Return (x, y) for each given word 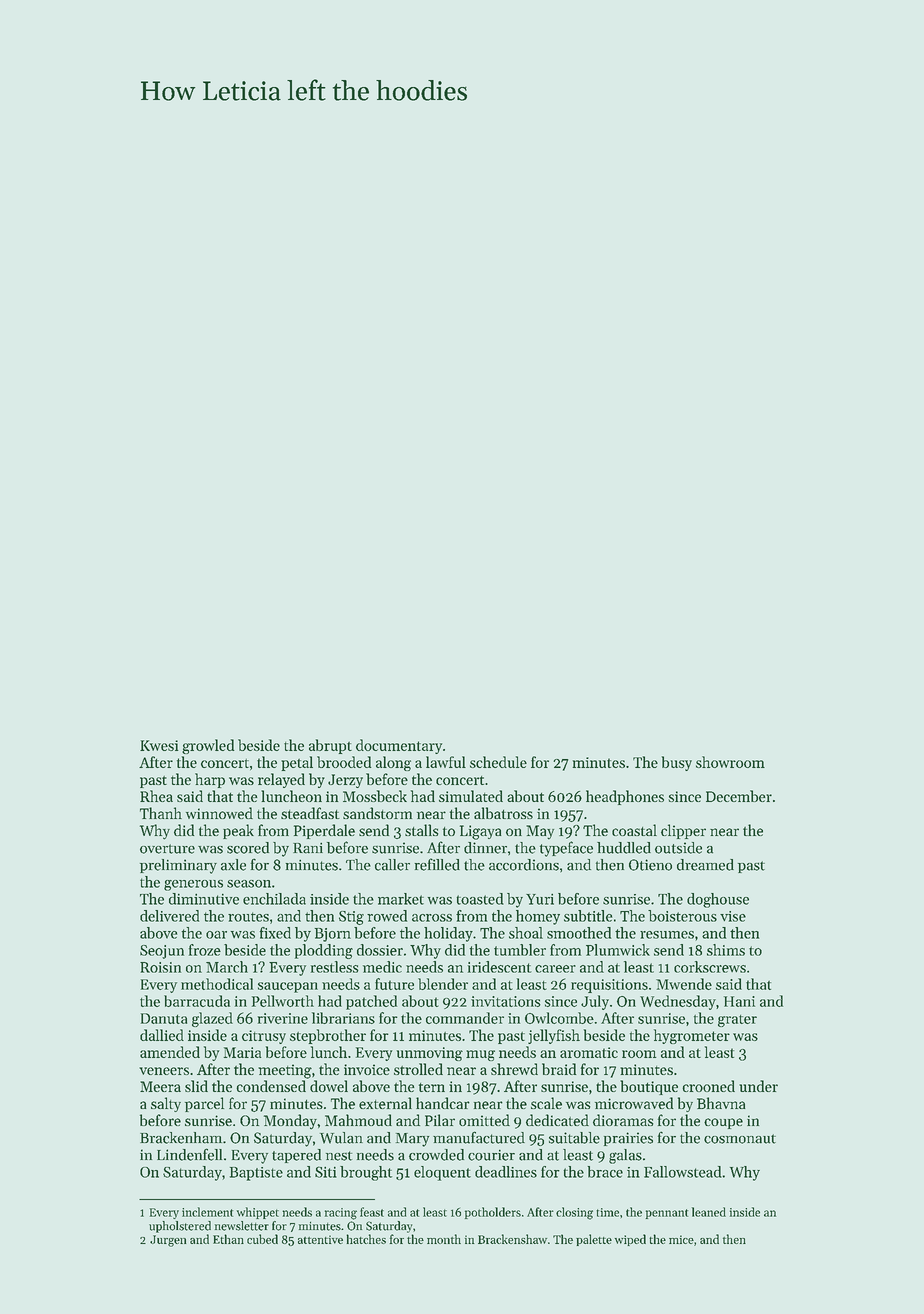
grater (737, 1021)
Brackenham (181, 1138)
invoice (367, 1069)
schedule (498, 762)
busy (677, 763)
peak (238, 831)
